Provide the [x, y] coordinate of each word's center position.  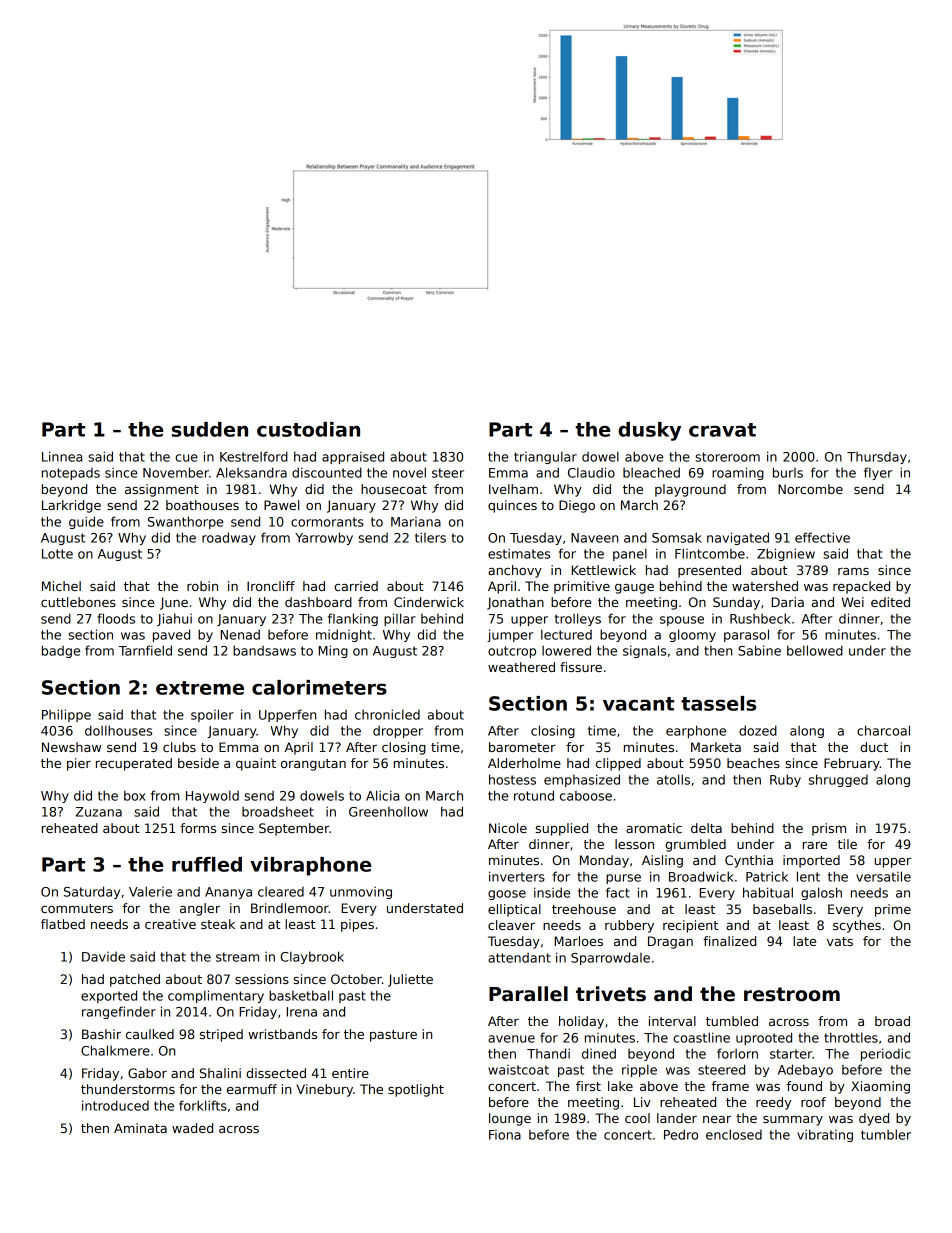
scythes [857, 926]
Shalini [220, 1073]
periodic [886, 1054]
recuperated [134, 764]
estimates [519, 554]
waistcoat [518, 1070]
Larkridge [71, 506]
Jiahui [174, 619]
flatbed [63, 924]
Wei [853, 602]
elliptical [514, 910]
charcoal [883, 730]
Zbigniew [786, 554]
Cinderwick [429, 602]
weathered [521, 667]
